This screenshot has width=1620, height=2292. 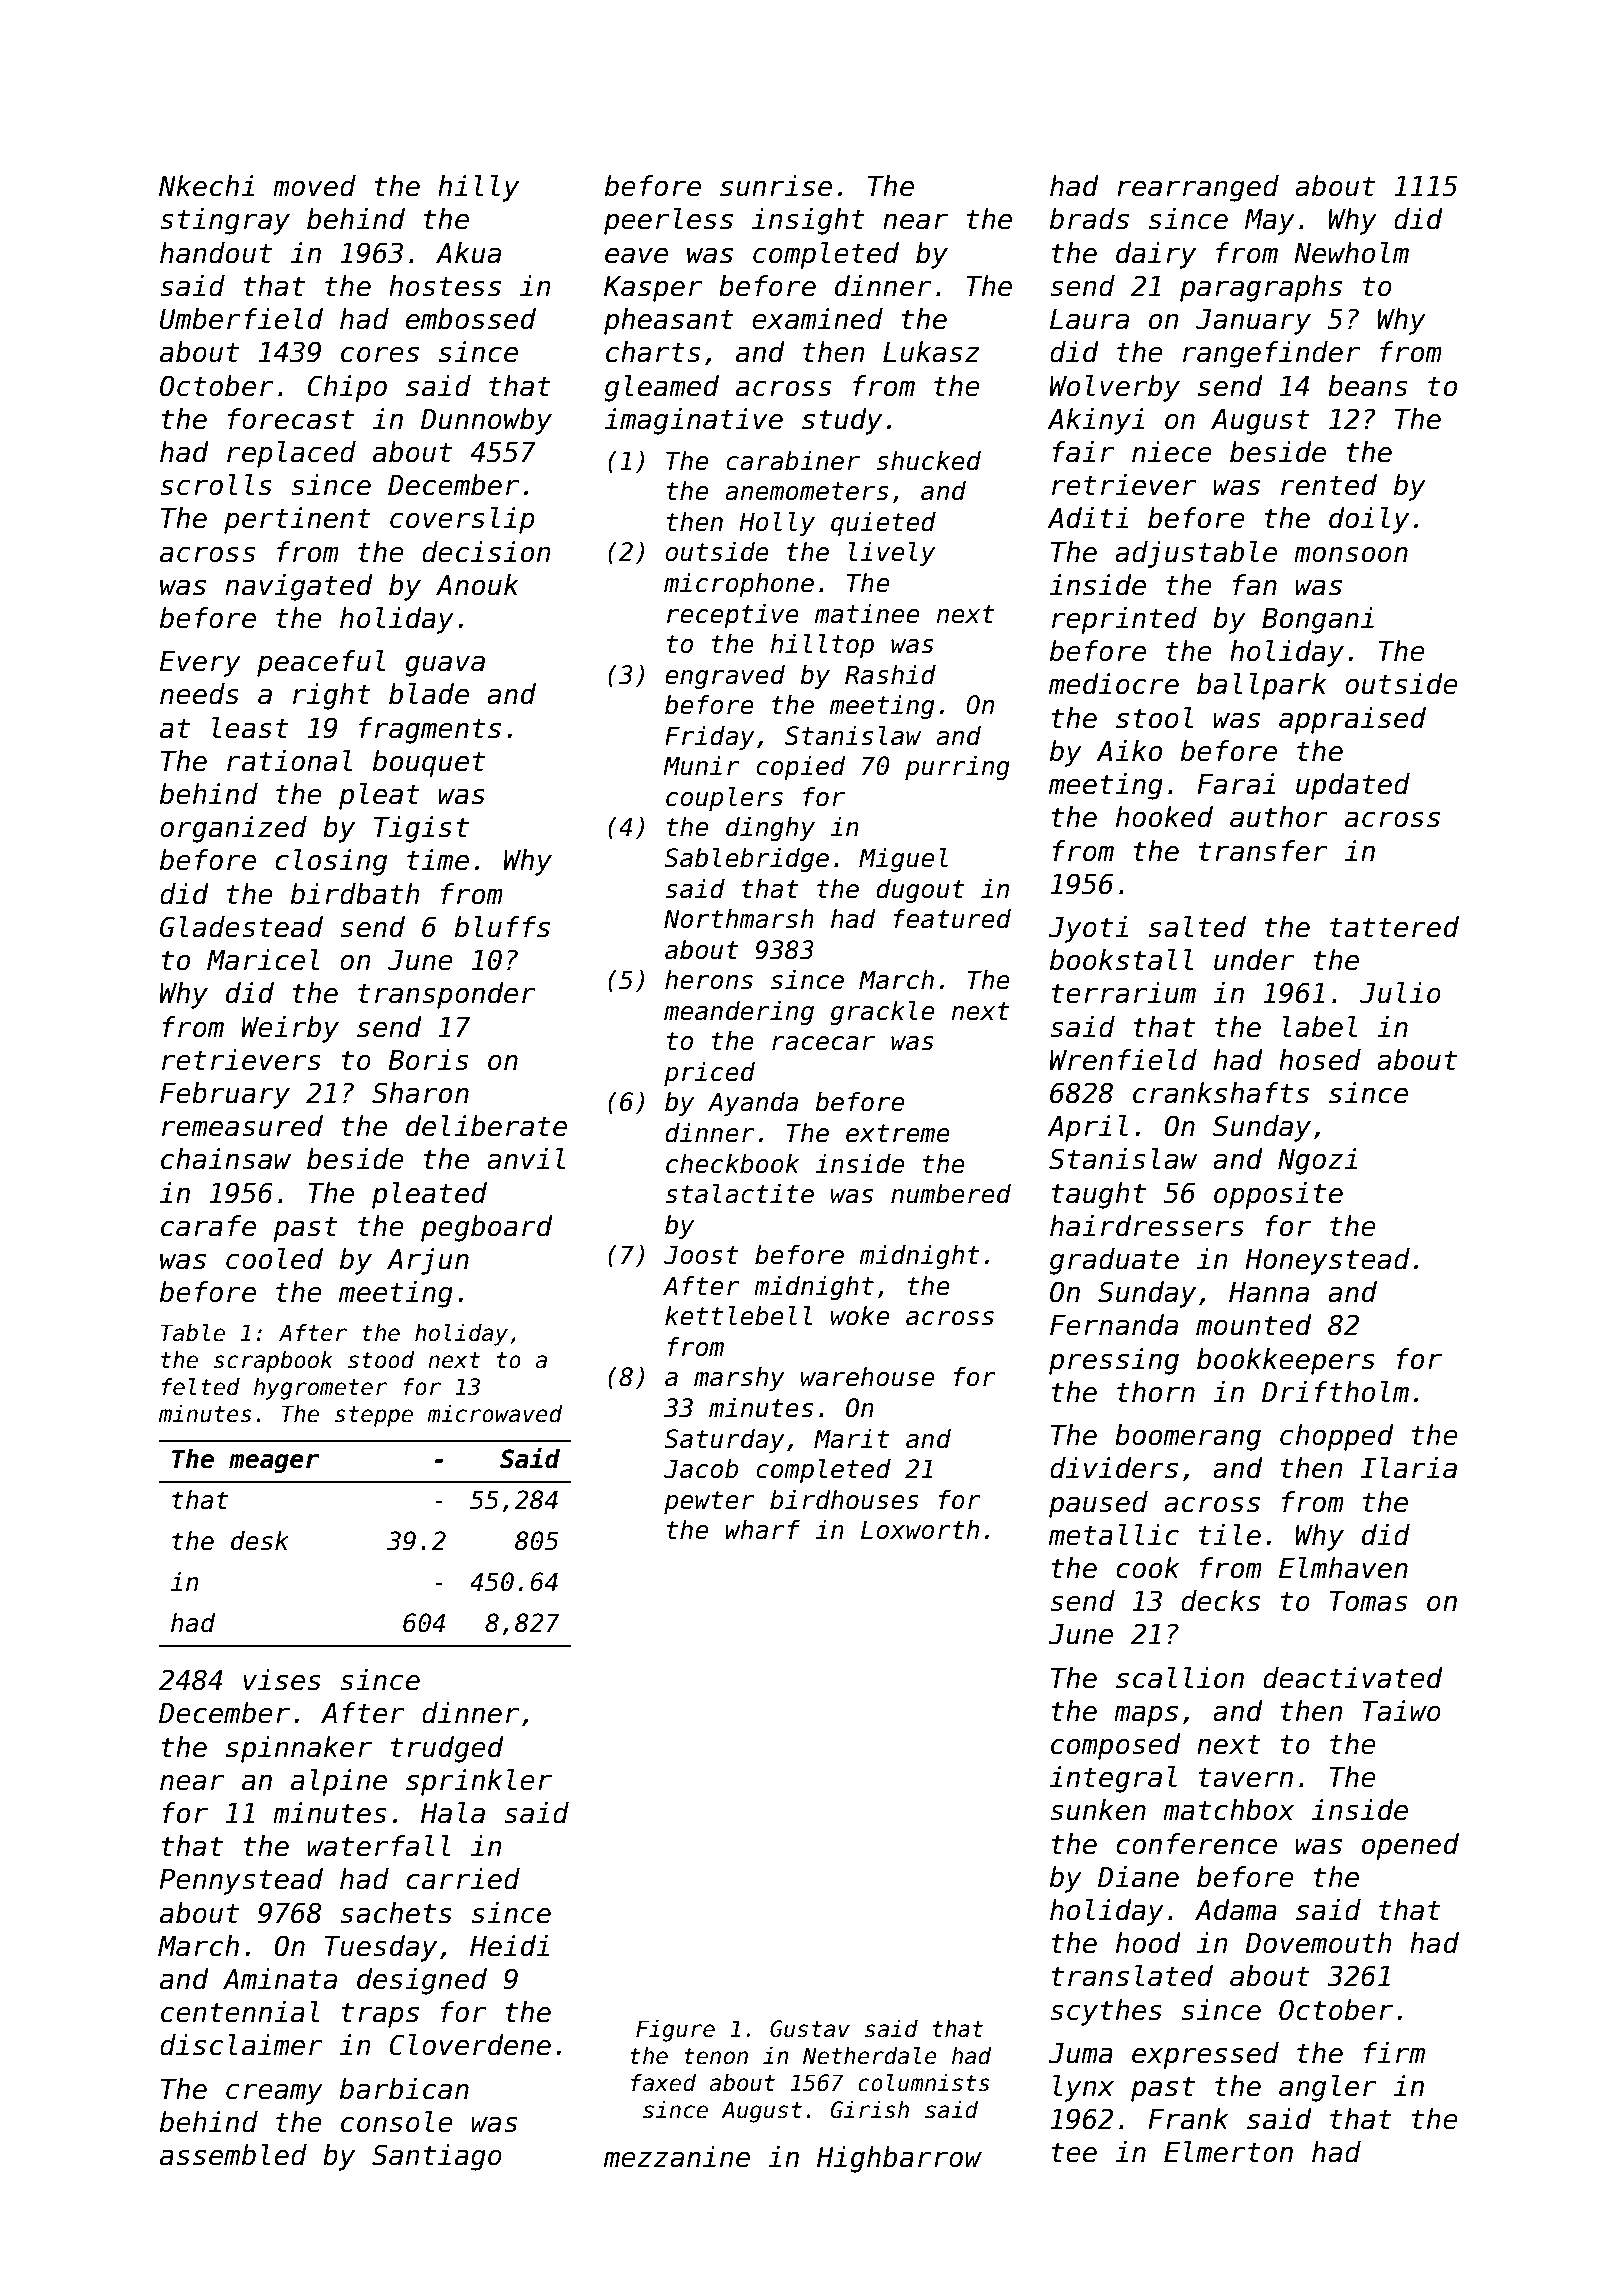 What do you see at coordinates (233, 2155) in the screenshot?
I see `assembled` at bounding box center [233, 2155].
